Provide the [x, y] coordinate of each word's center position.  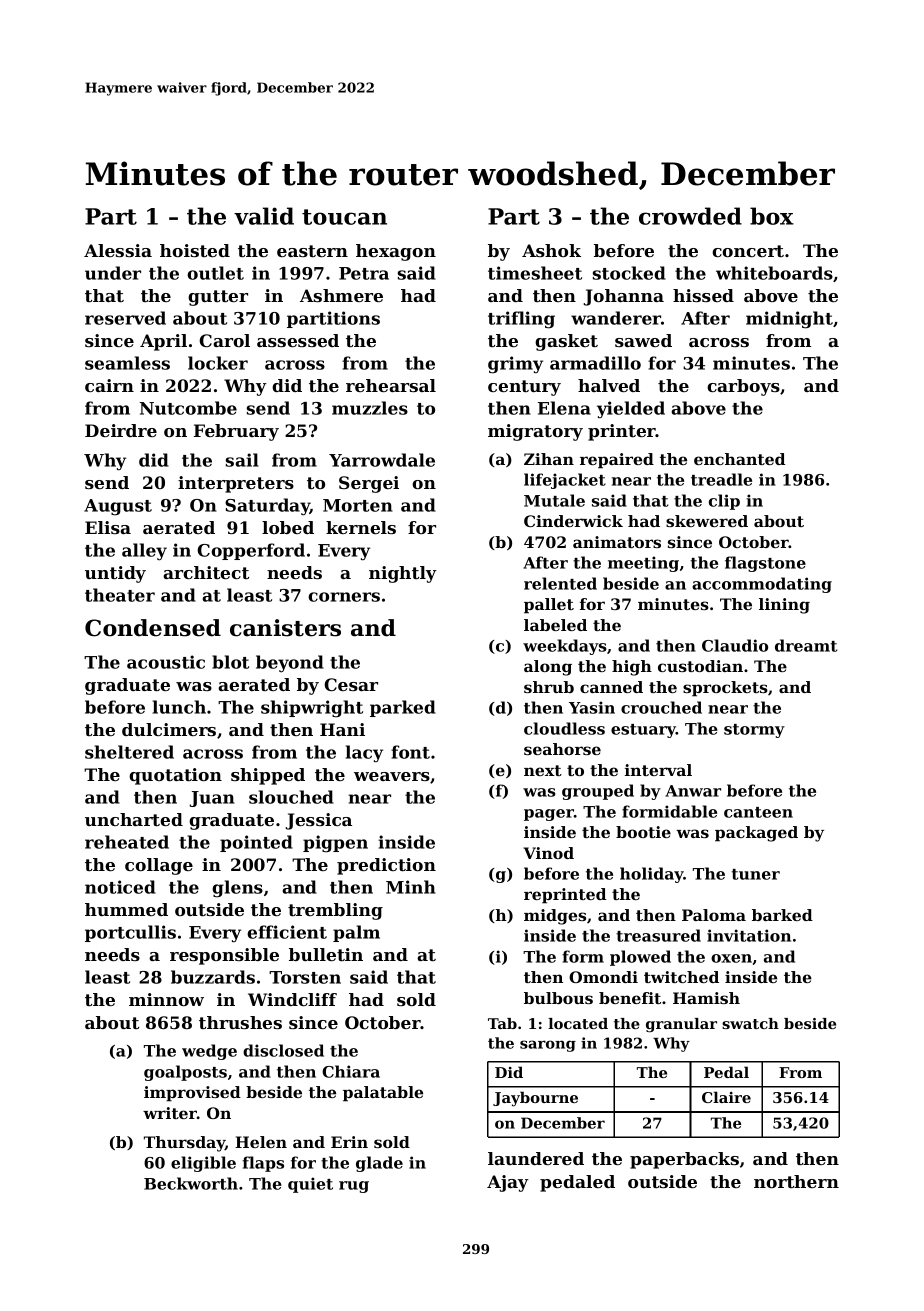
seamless [127, 363]
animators [617, 542]
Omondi [603, 977]
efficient [287, 932]
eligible [203, 1164]
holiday [652, 875]
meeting [643, 564]
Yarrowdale [382, 460]
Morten [358, 505]
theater [120, 595]
